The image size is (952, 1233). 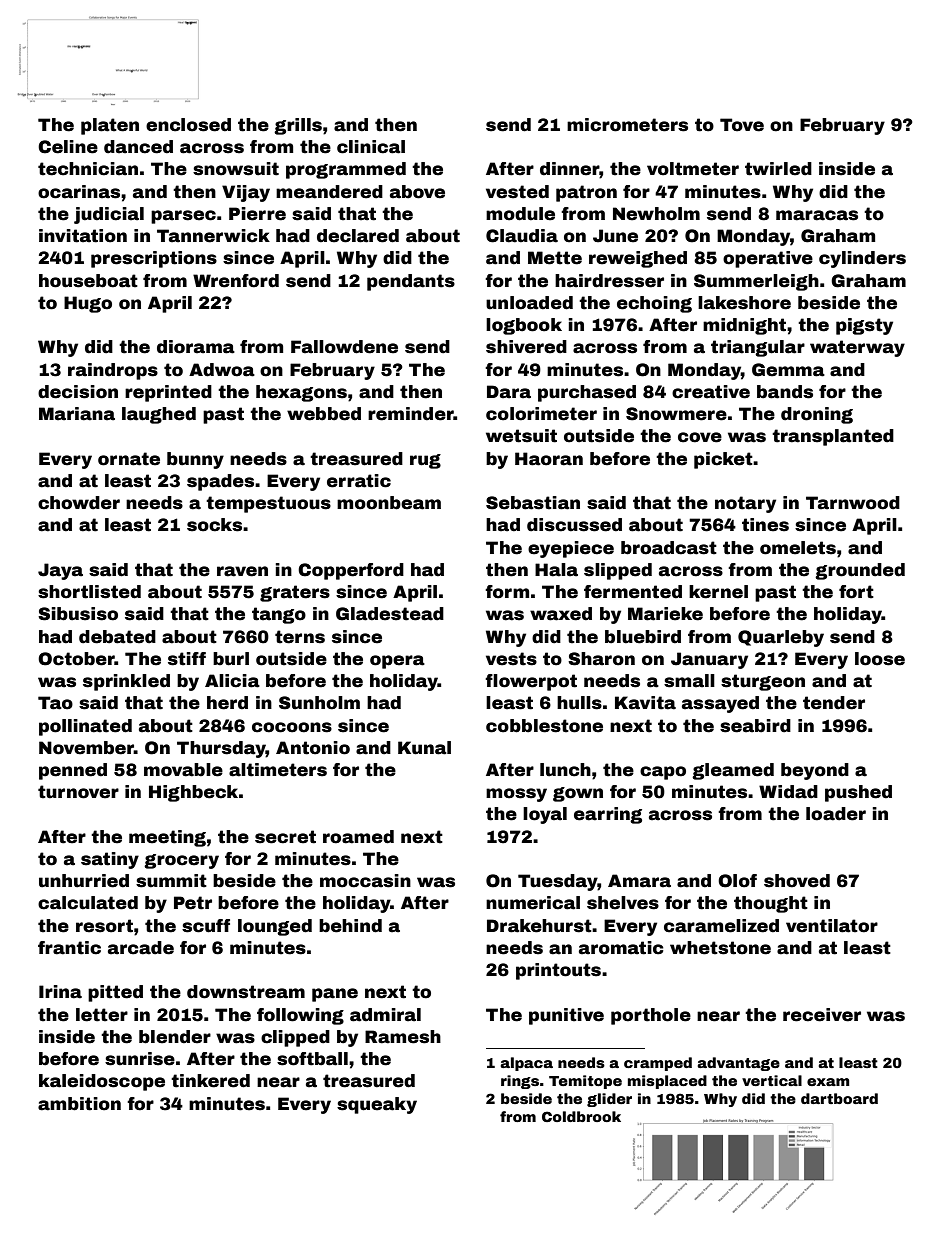 What do you see at coordinates (159, 415) in the screenshot?
I see `laughed` at bounding box center [159, 415].
